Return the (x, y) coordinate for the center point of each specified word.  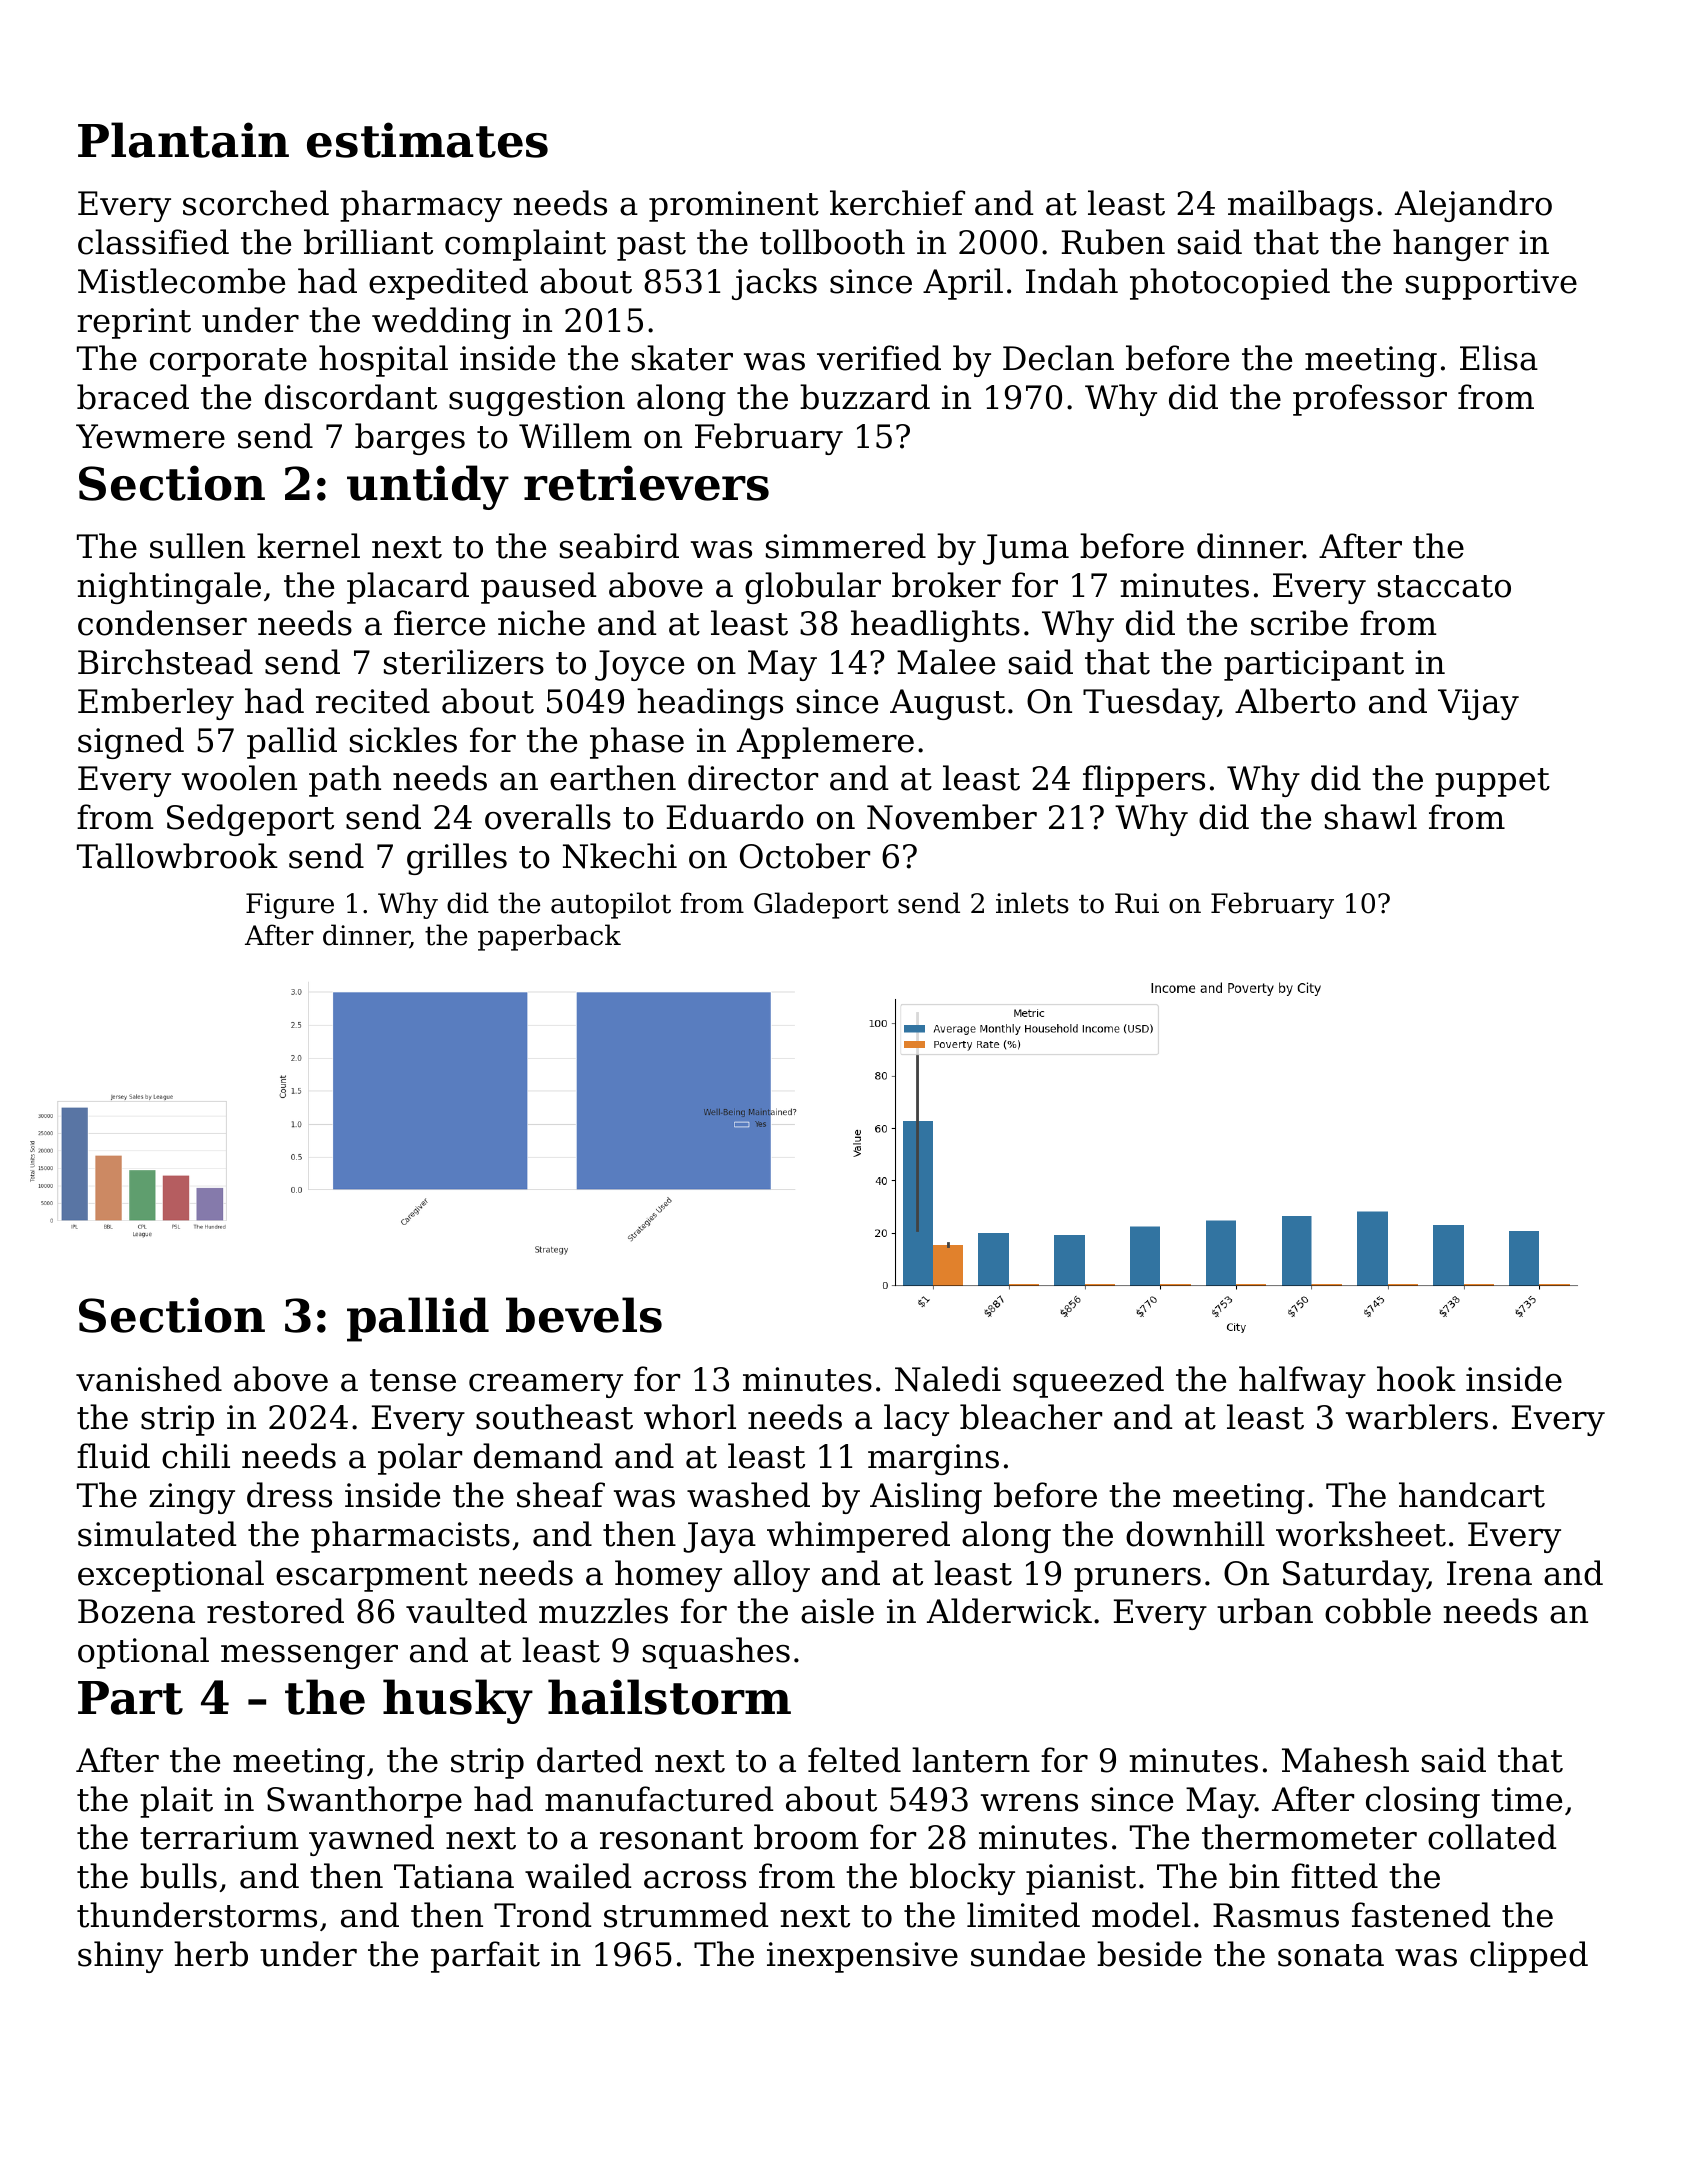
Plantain (183, 140)
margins (933, 1459)
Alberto (1295, 701)
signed (131, 743)
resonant (671, 1838)
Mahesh (1345, 1760)
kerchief (897, 203)
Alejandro (1473, 206)
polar (420, 1459)
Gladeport (821, 905)
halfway (1302, 1382)
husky (458, 1701)
